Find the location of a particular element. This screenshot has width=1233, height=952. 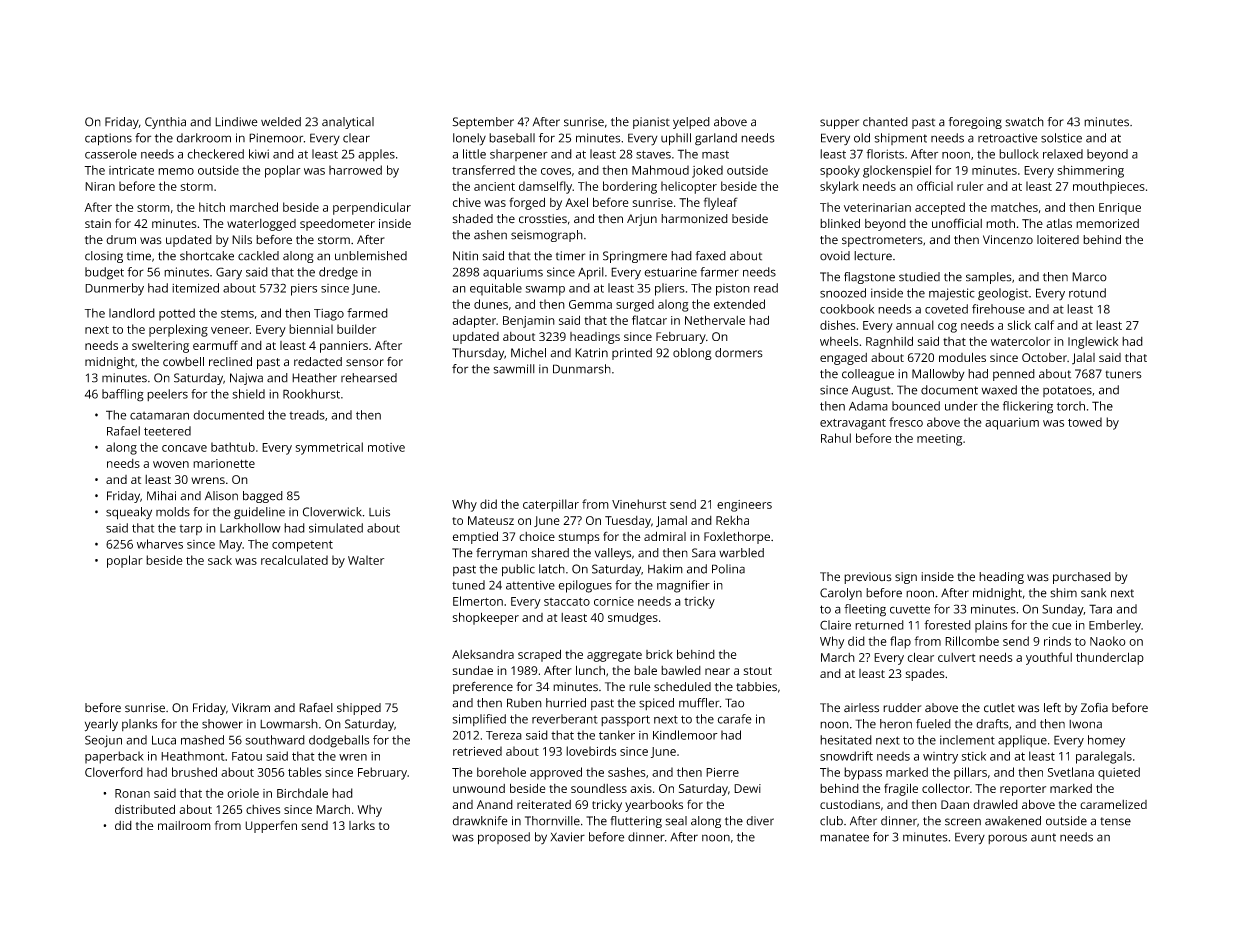

Inglewick is located at coordinates (1093, 343).
